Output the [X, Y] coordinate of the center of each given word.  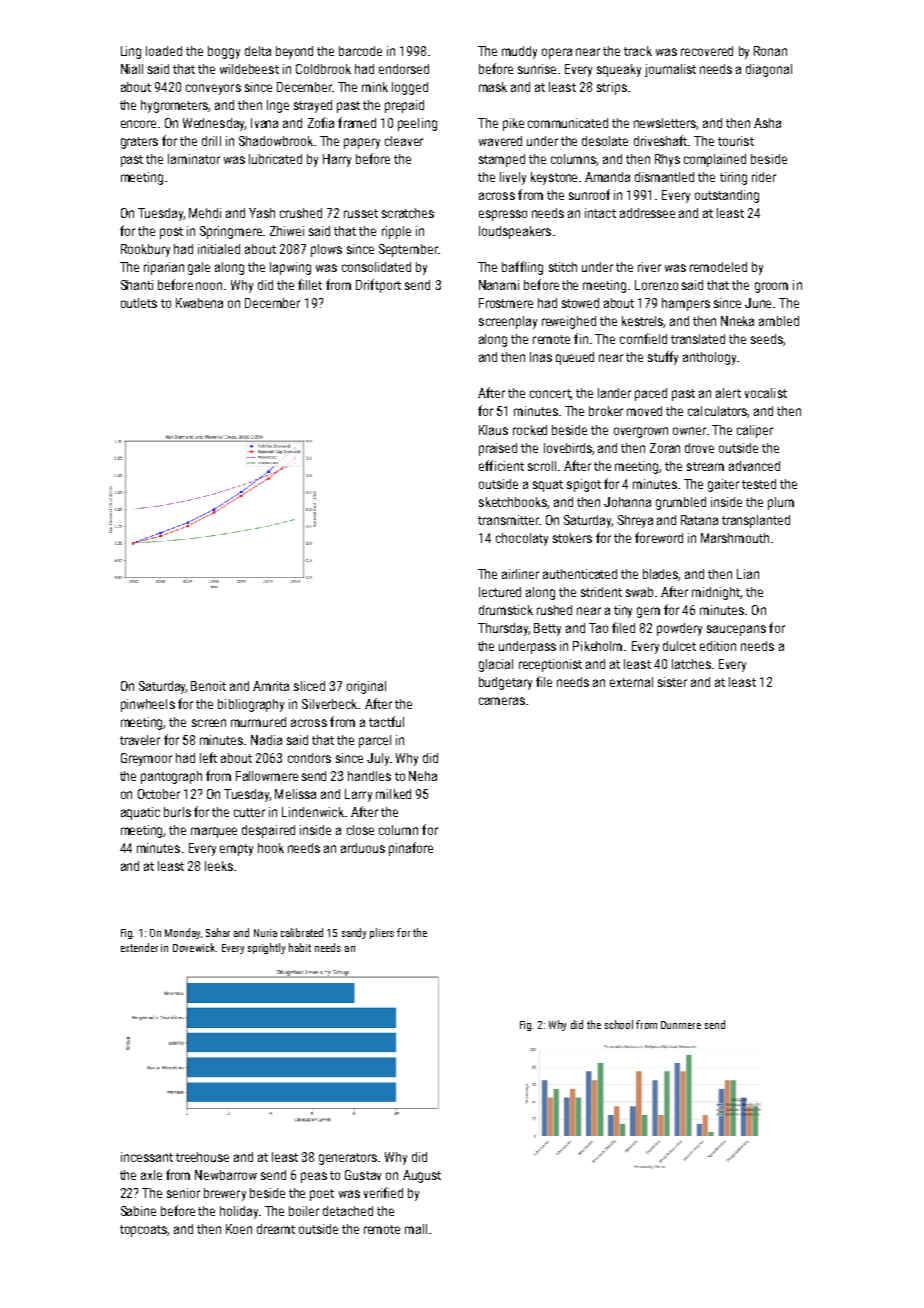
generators [348, 1159]
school [619, 1024]
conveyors [213, 89]
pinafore [411, 849]
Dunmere [681, 1025]
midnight [716, 593]
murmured [258, 722]
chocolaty [522, 539]
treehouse [202, 1157]
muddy [519, 52]
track [638, 51]
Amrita [271, 686]
